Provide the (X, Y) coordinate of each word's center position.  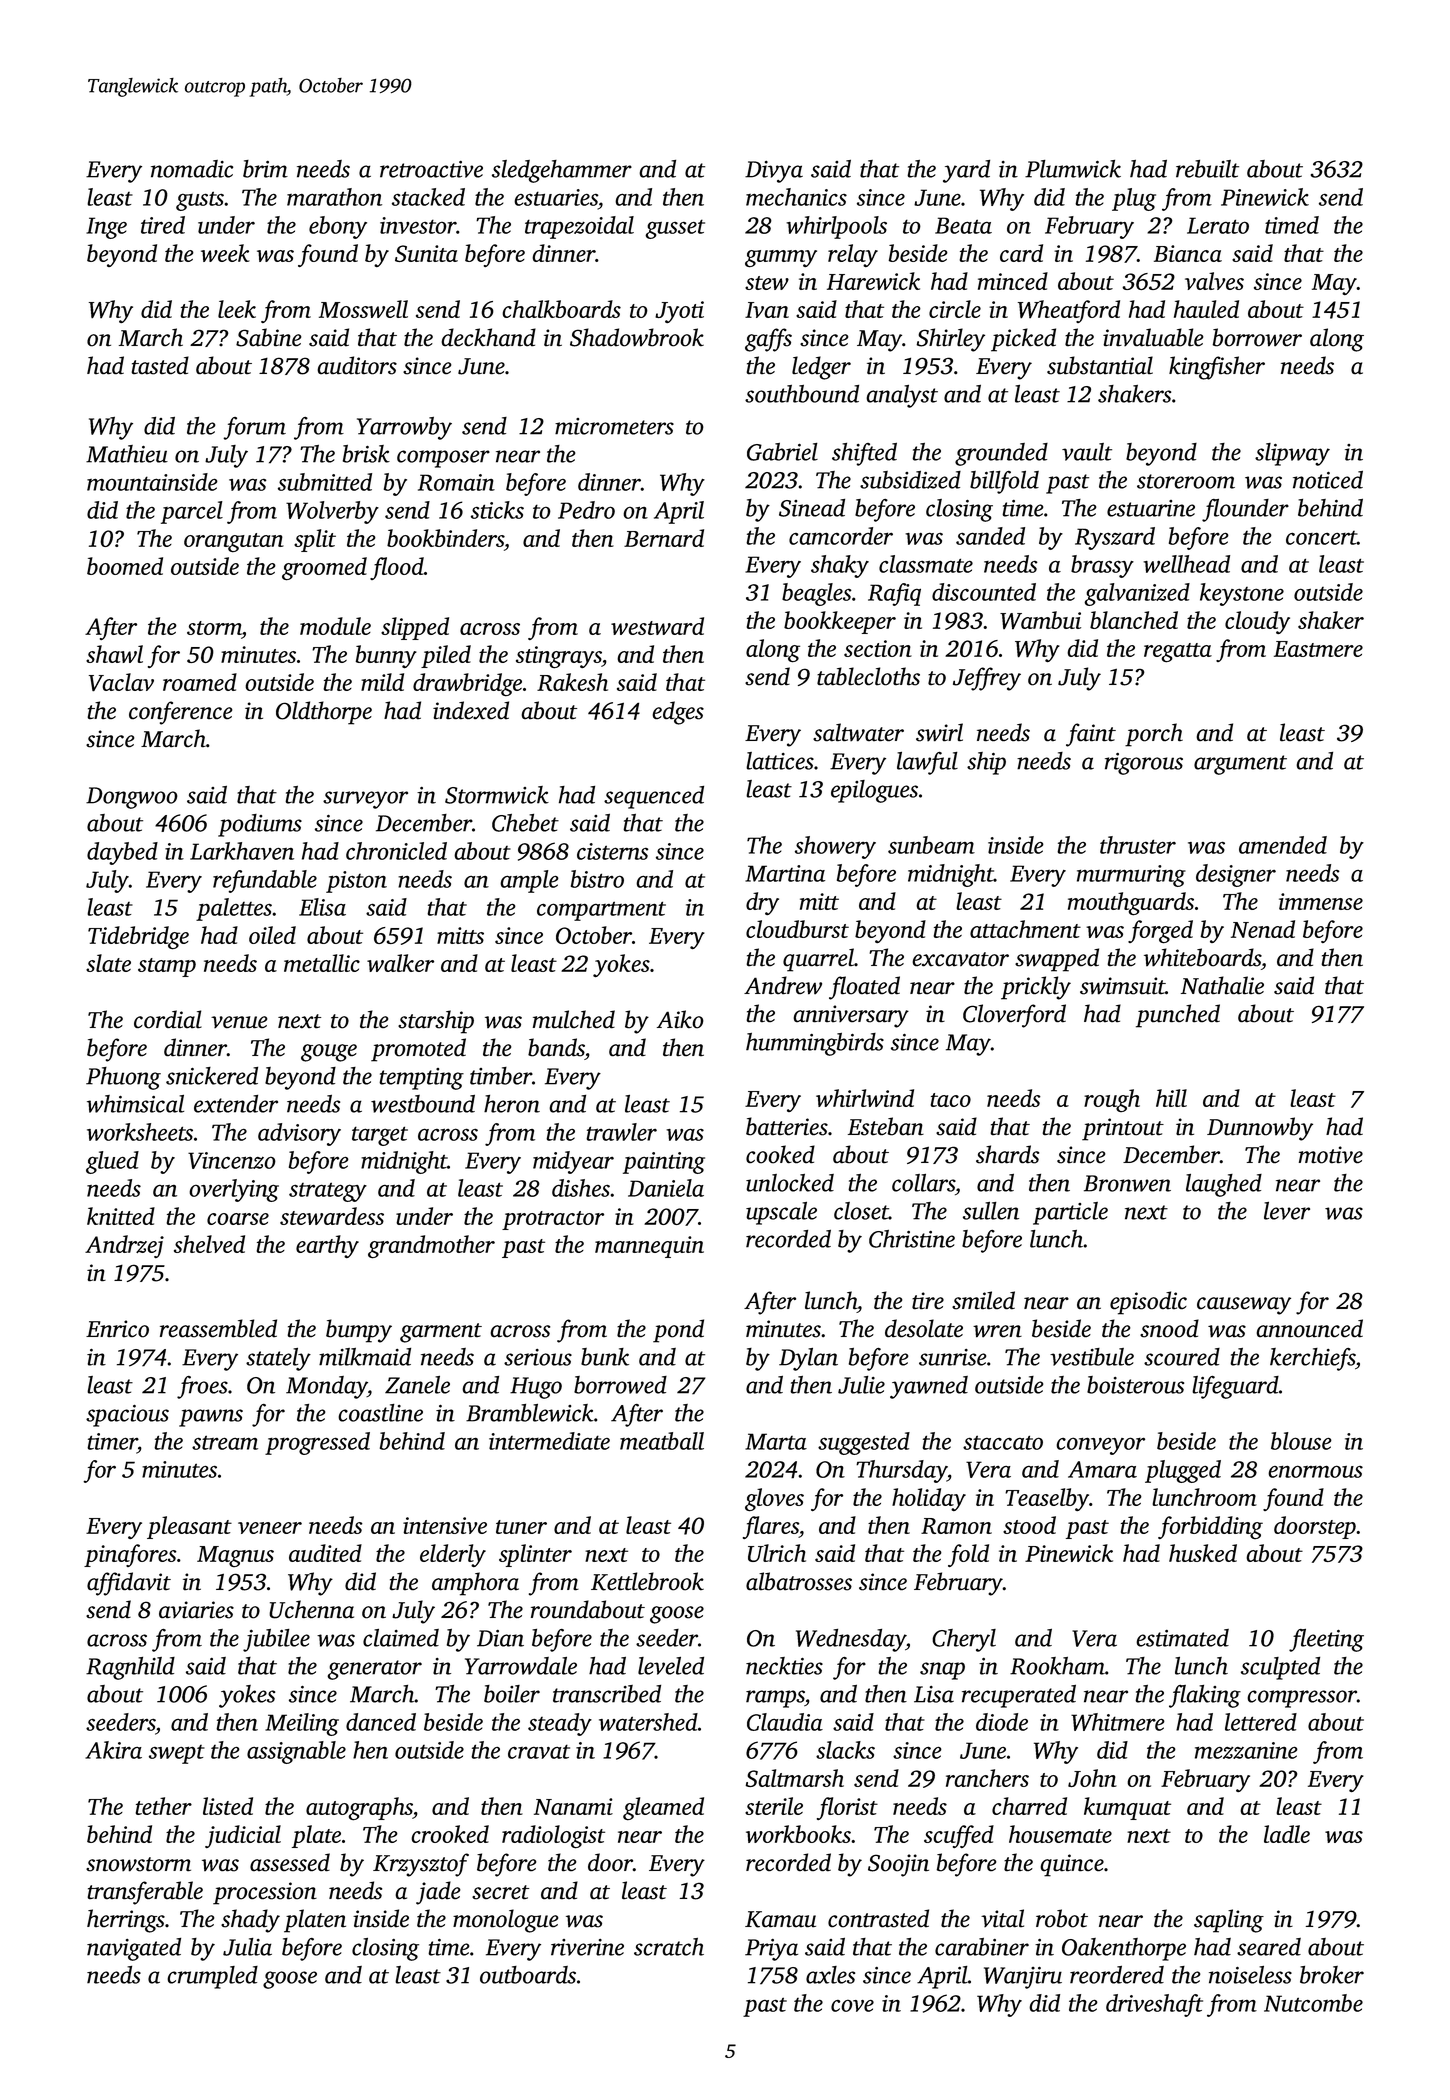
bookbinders (445, 538)
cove (852, 2005)
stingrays (559, 657)
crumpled (212, 1977)
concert (1321, 538)
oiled (272, 935)
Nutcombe (1313, 2003)
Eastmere (1318, 649)
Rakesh (572, 682)
